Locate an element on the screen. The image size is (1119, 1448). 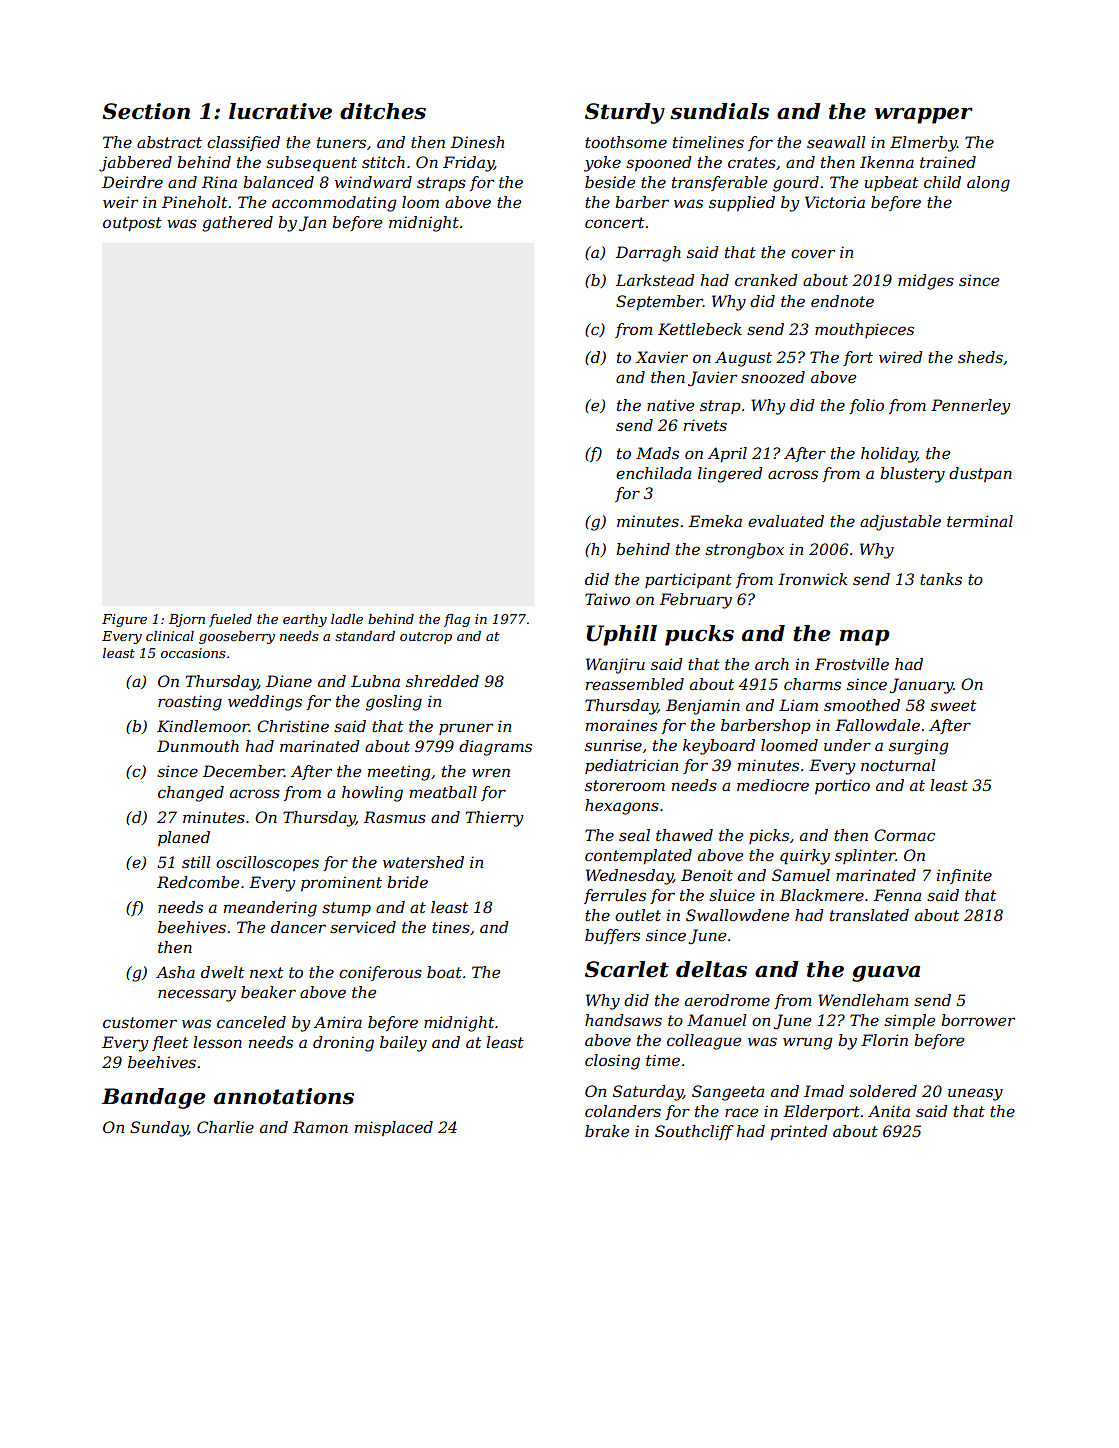
Charlie is located at coordinates (225, 1127).
